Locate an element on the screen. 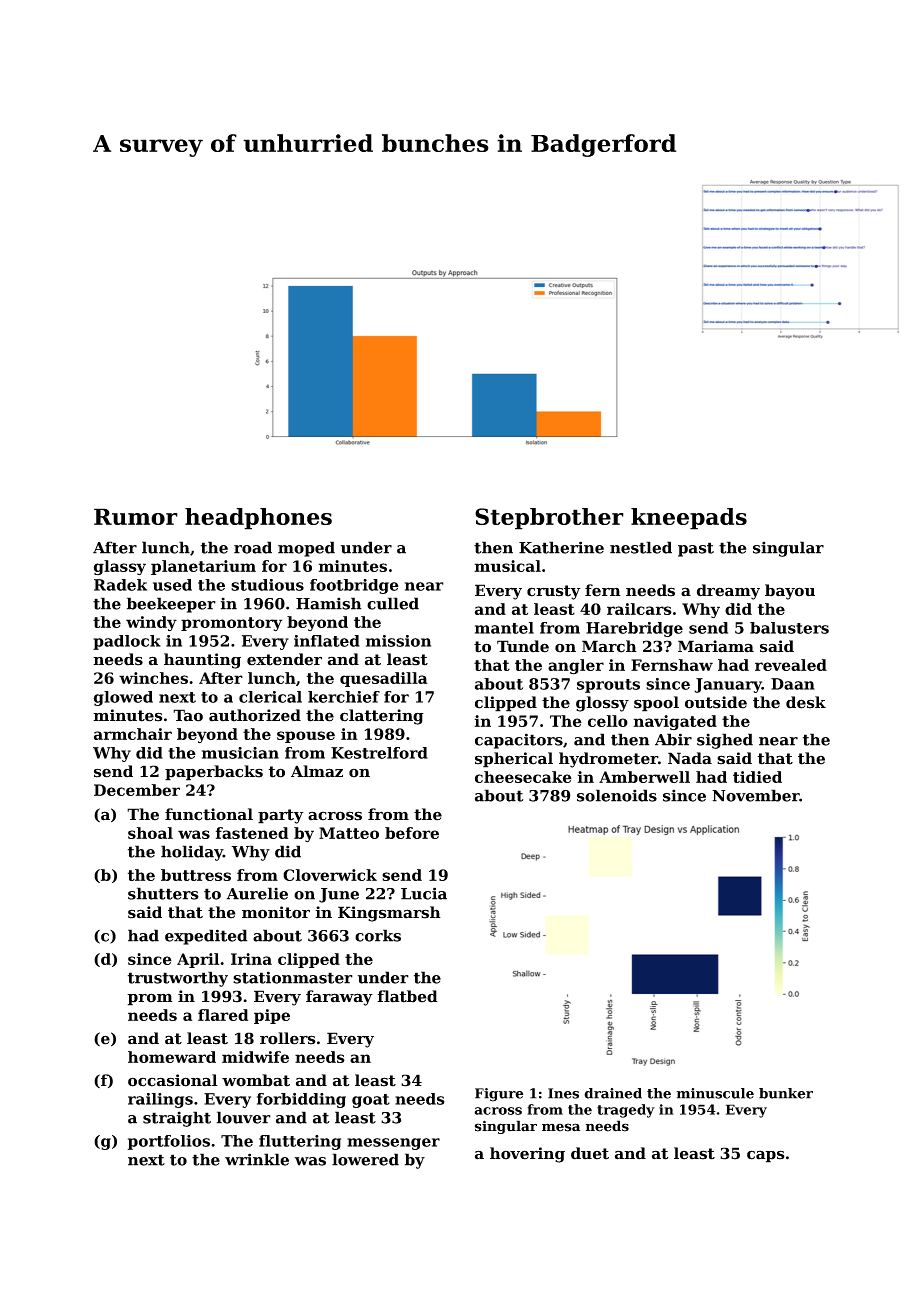 This screenshot has height=1314, width=924. bunker is located at coordinates (786, 1093).
